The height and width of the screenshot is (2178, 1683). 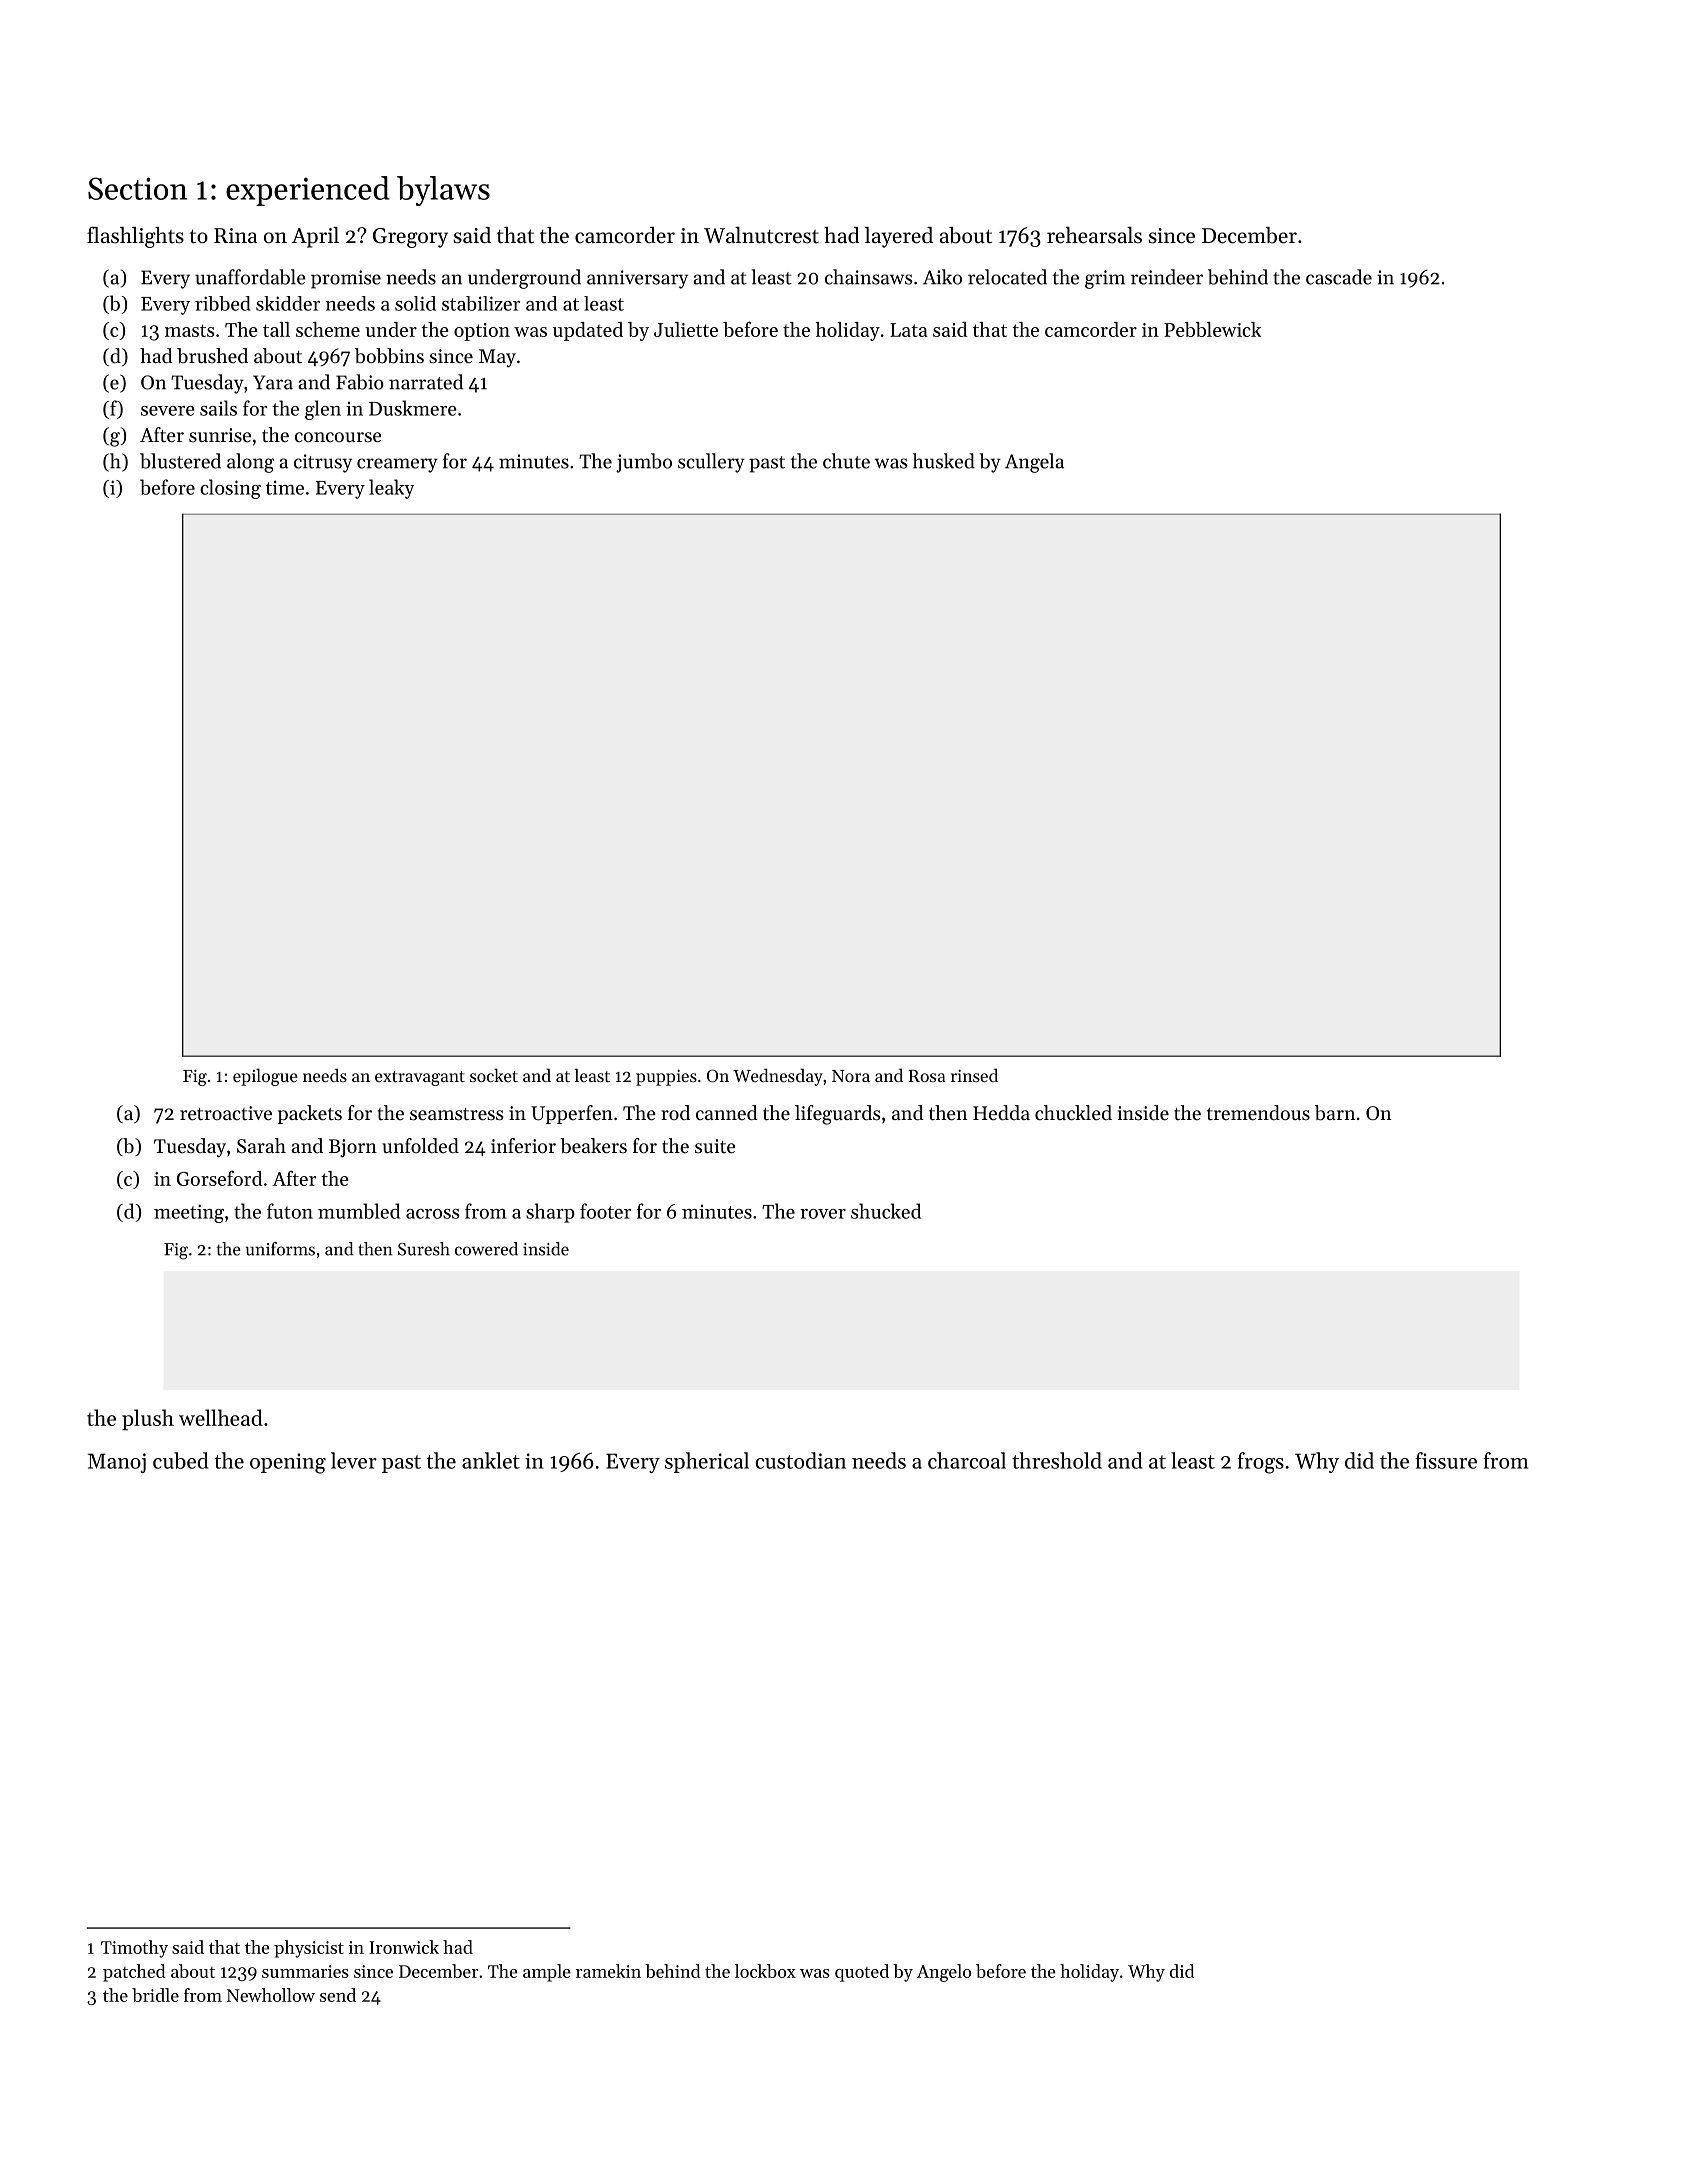 I want to click on Rosa, so click(x=927, y=1076).
